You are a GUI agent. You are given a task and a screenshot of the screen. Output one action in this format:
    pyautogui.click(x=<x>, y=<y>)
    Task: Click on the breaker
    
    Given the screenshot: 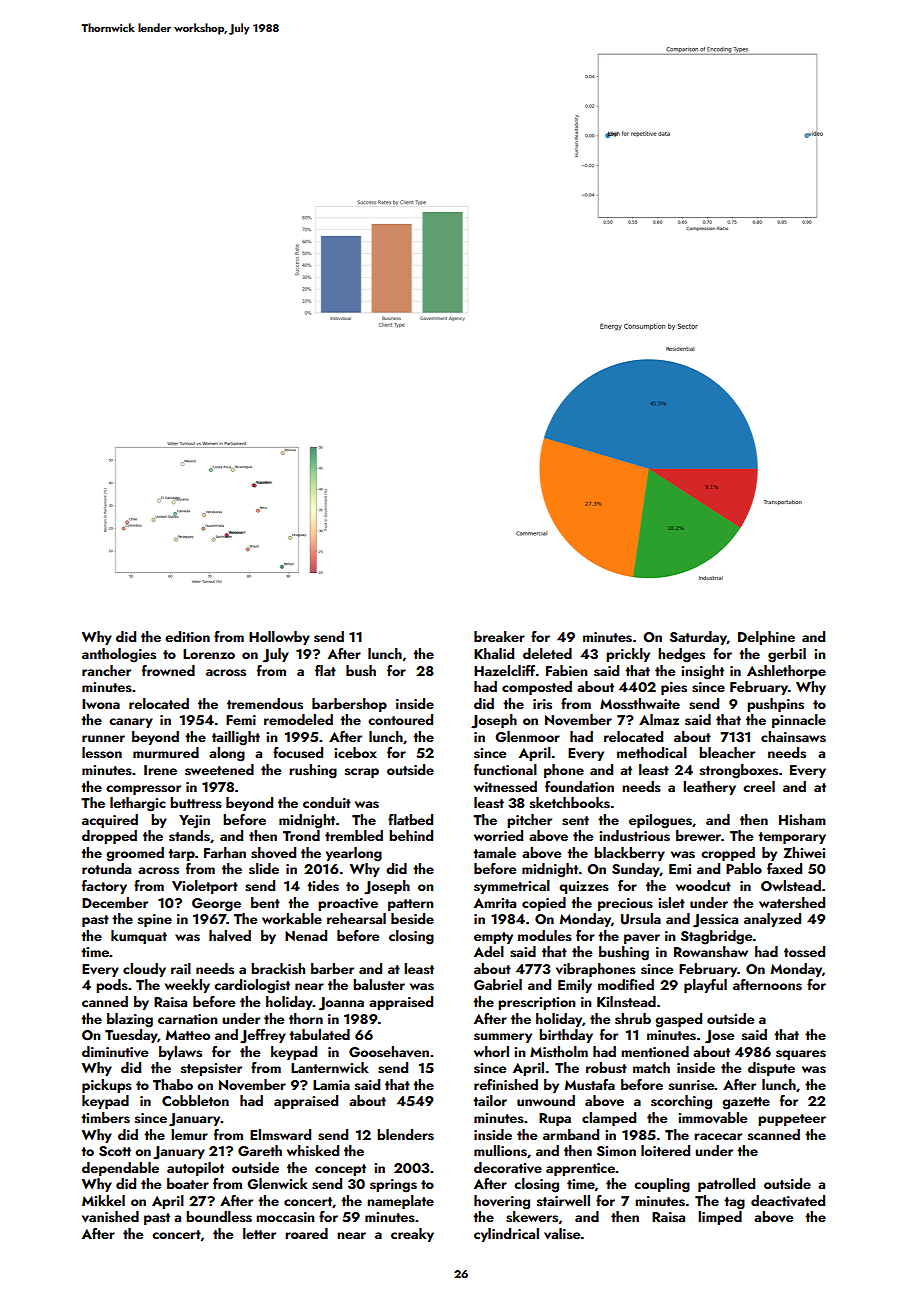 What is the action you would take?
    pyautogui.click(x=499, y=636)
